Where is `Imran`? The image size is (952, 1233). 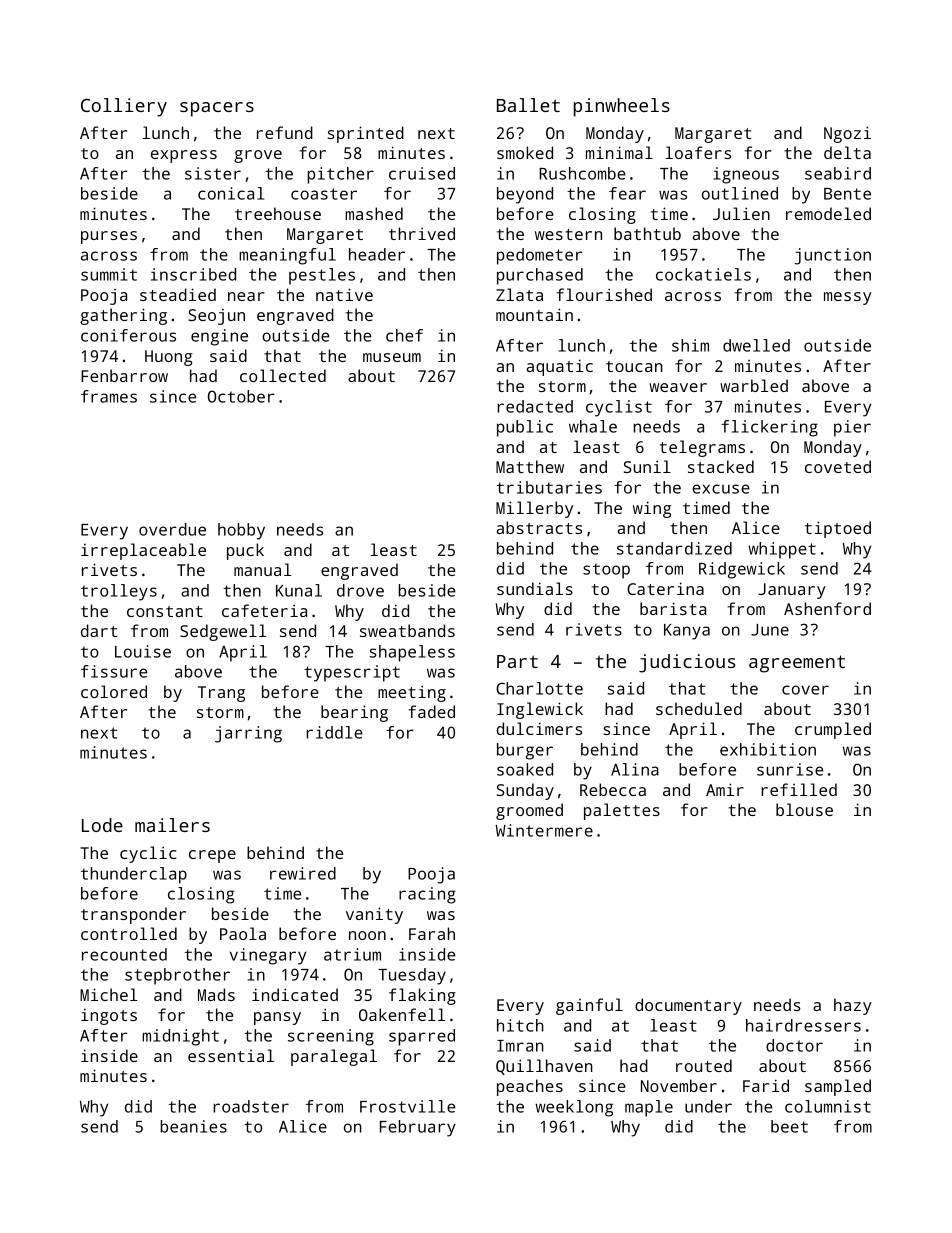
Imran is located at coordinates (520, 1046).
